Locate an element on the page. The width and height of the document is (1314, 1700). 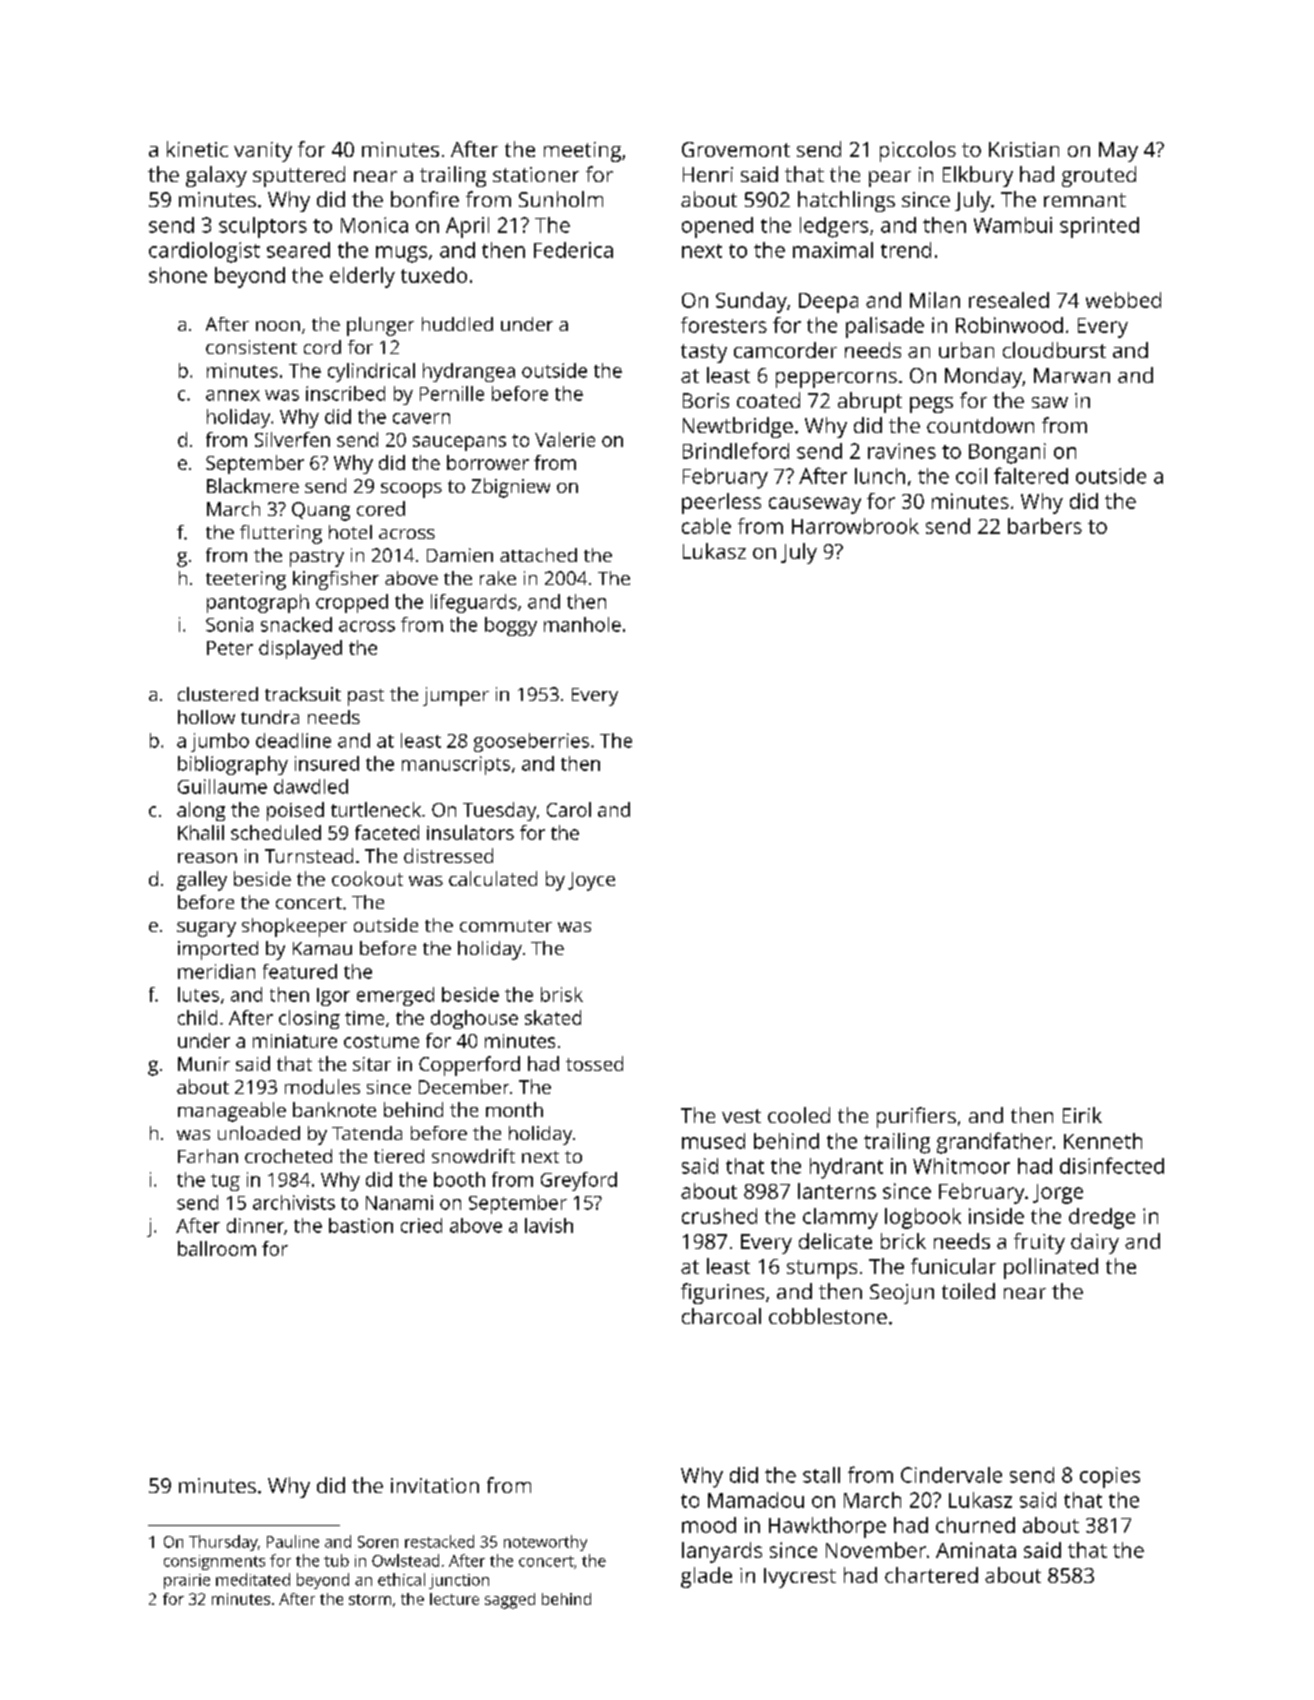
noteworthy is located at coordinates (545, 1543).
